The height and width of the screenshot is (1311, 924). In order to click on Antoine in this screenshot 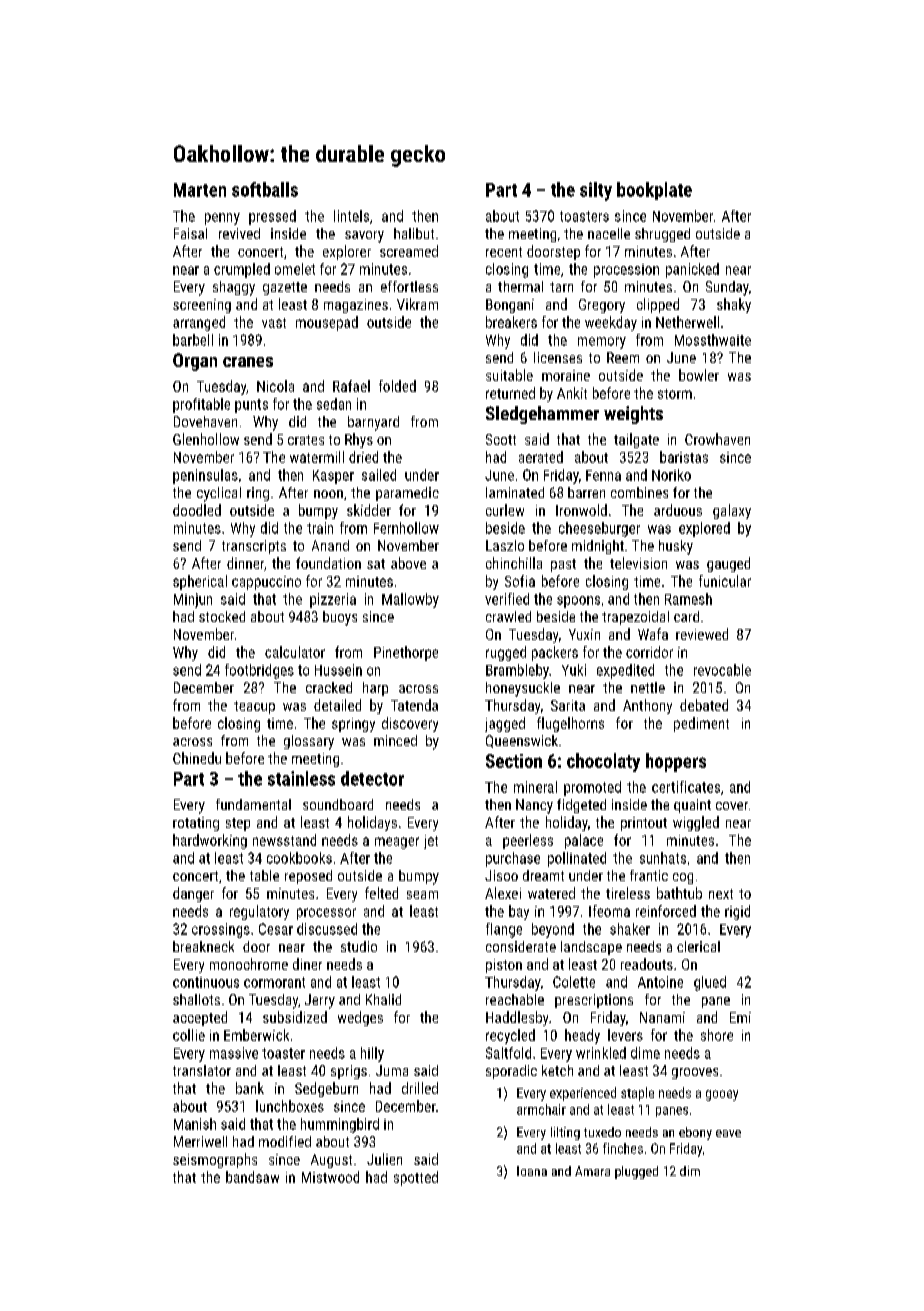, I will do `click(660, 982)`.
